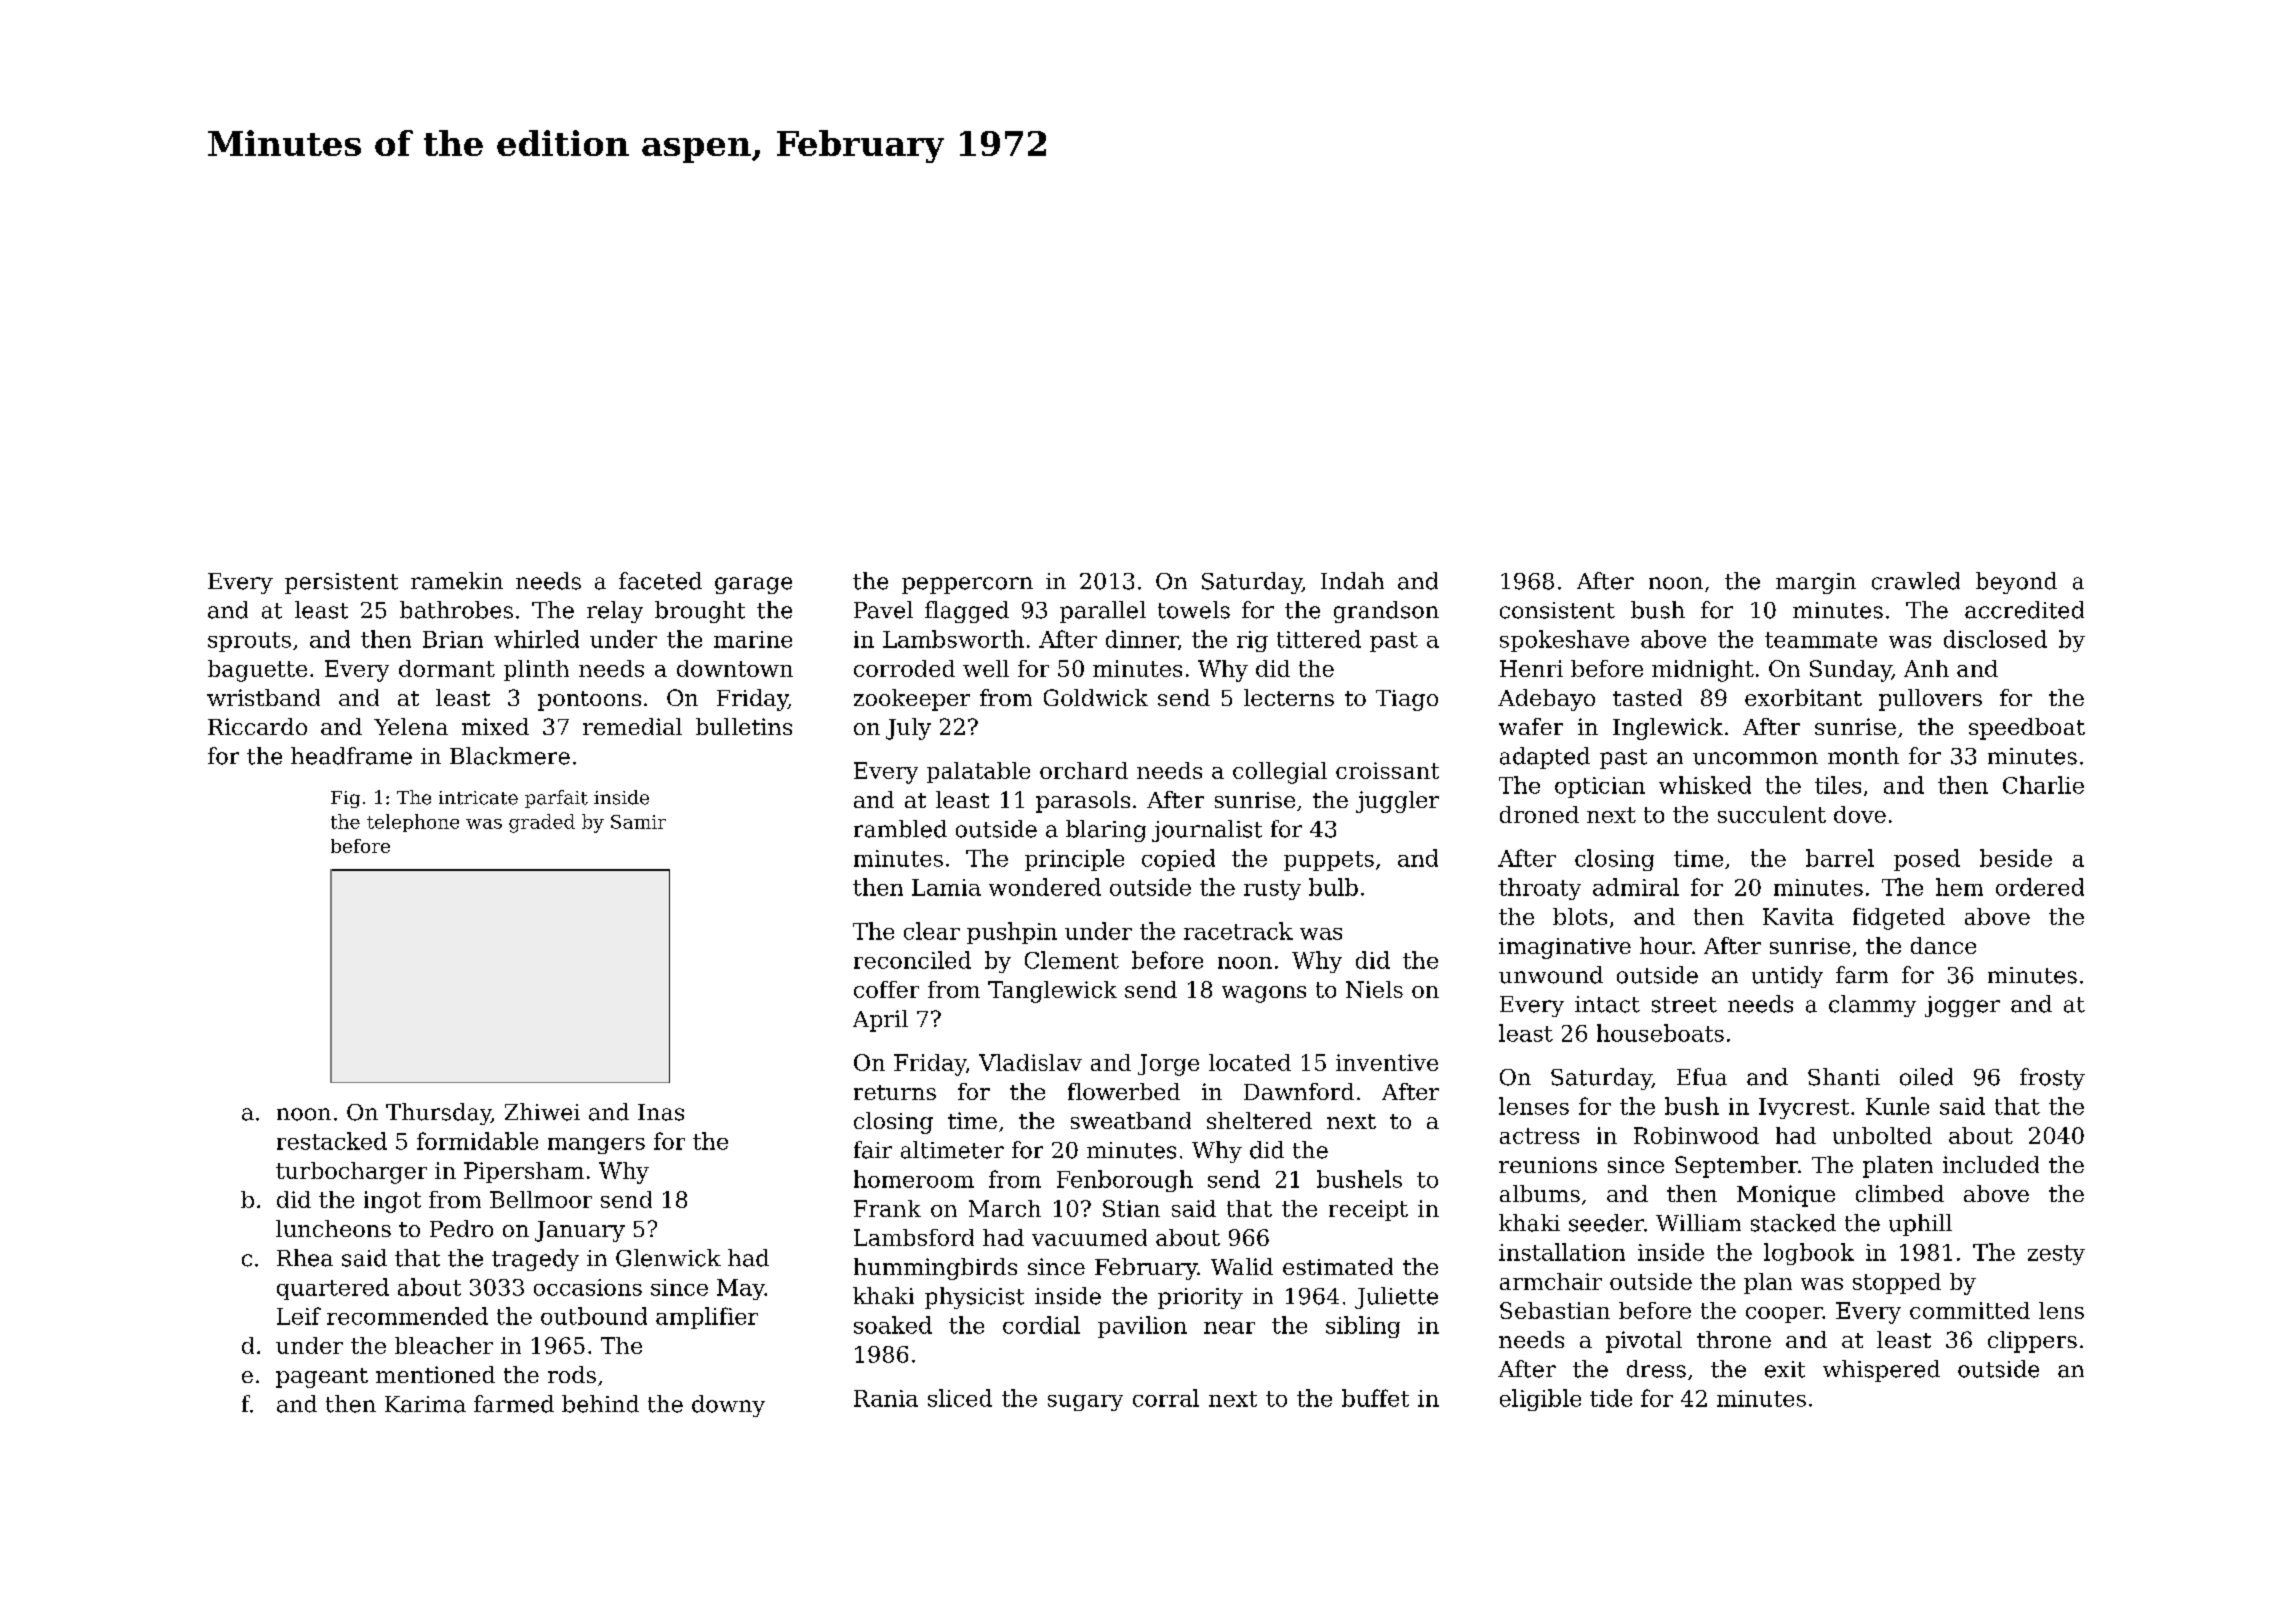 The height and width of the screenshot is (1620, 2292). What do you see at coordinates (413, 823) in the screenshot?
I see `telephone` at bounding box center [413, 823].
